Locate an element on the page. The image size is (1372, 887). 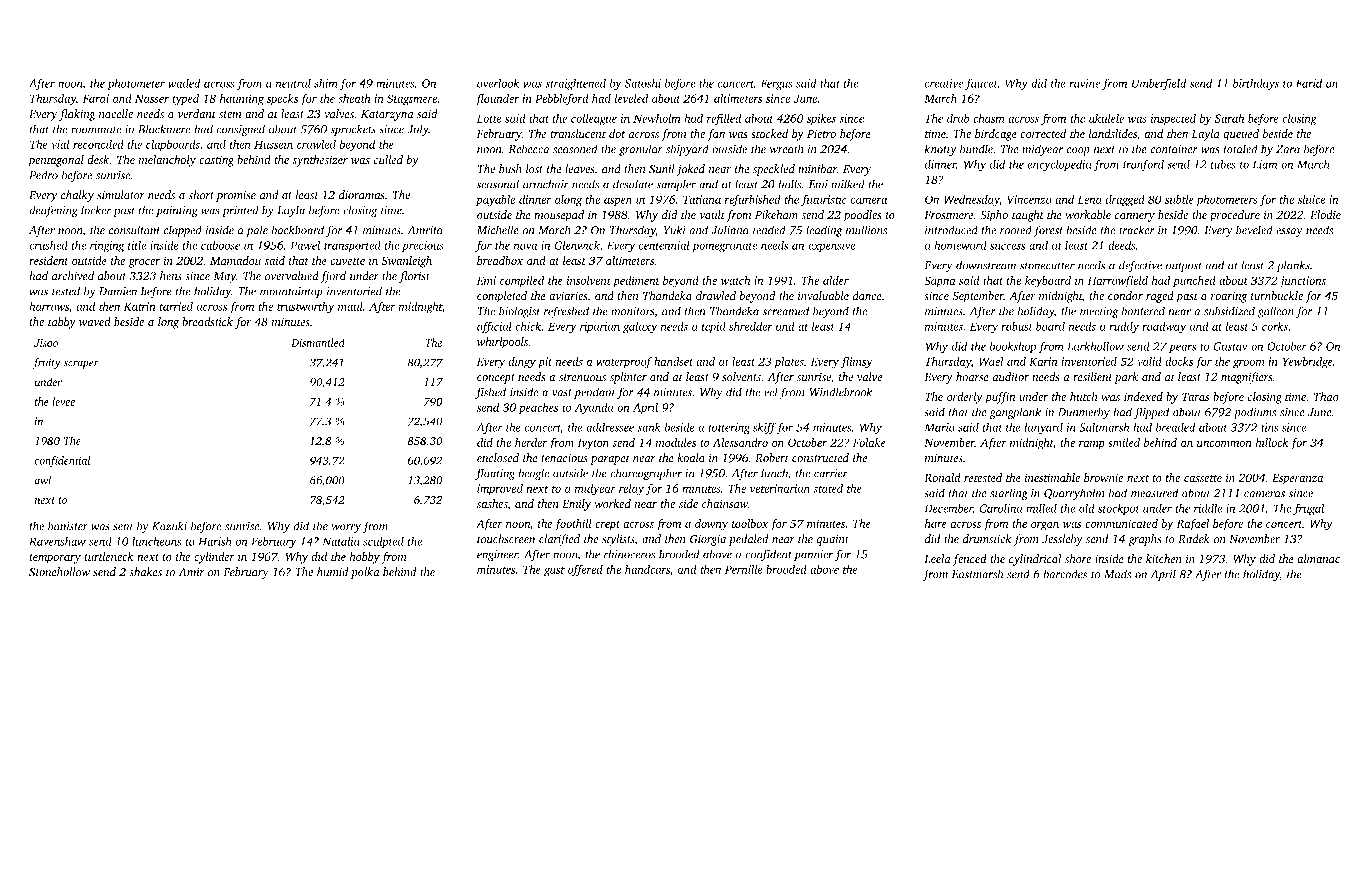
enclosed is located at coordinates (498, 458).
